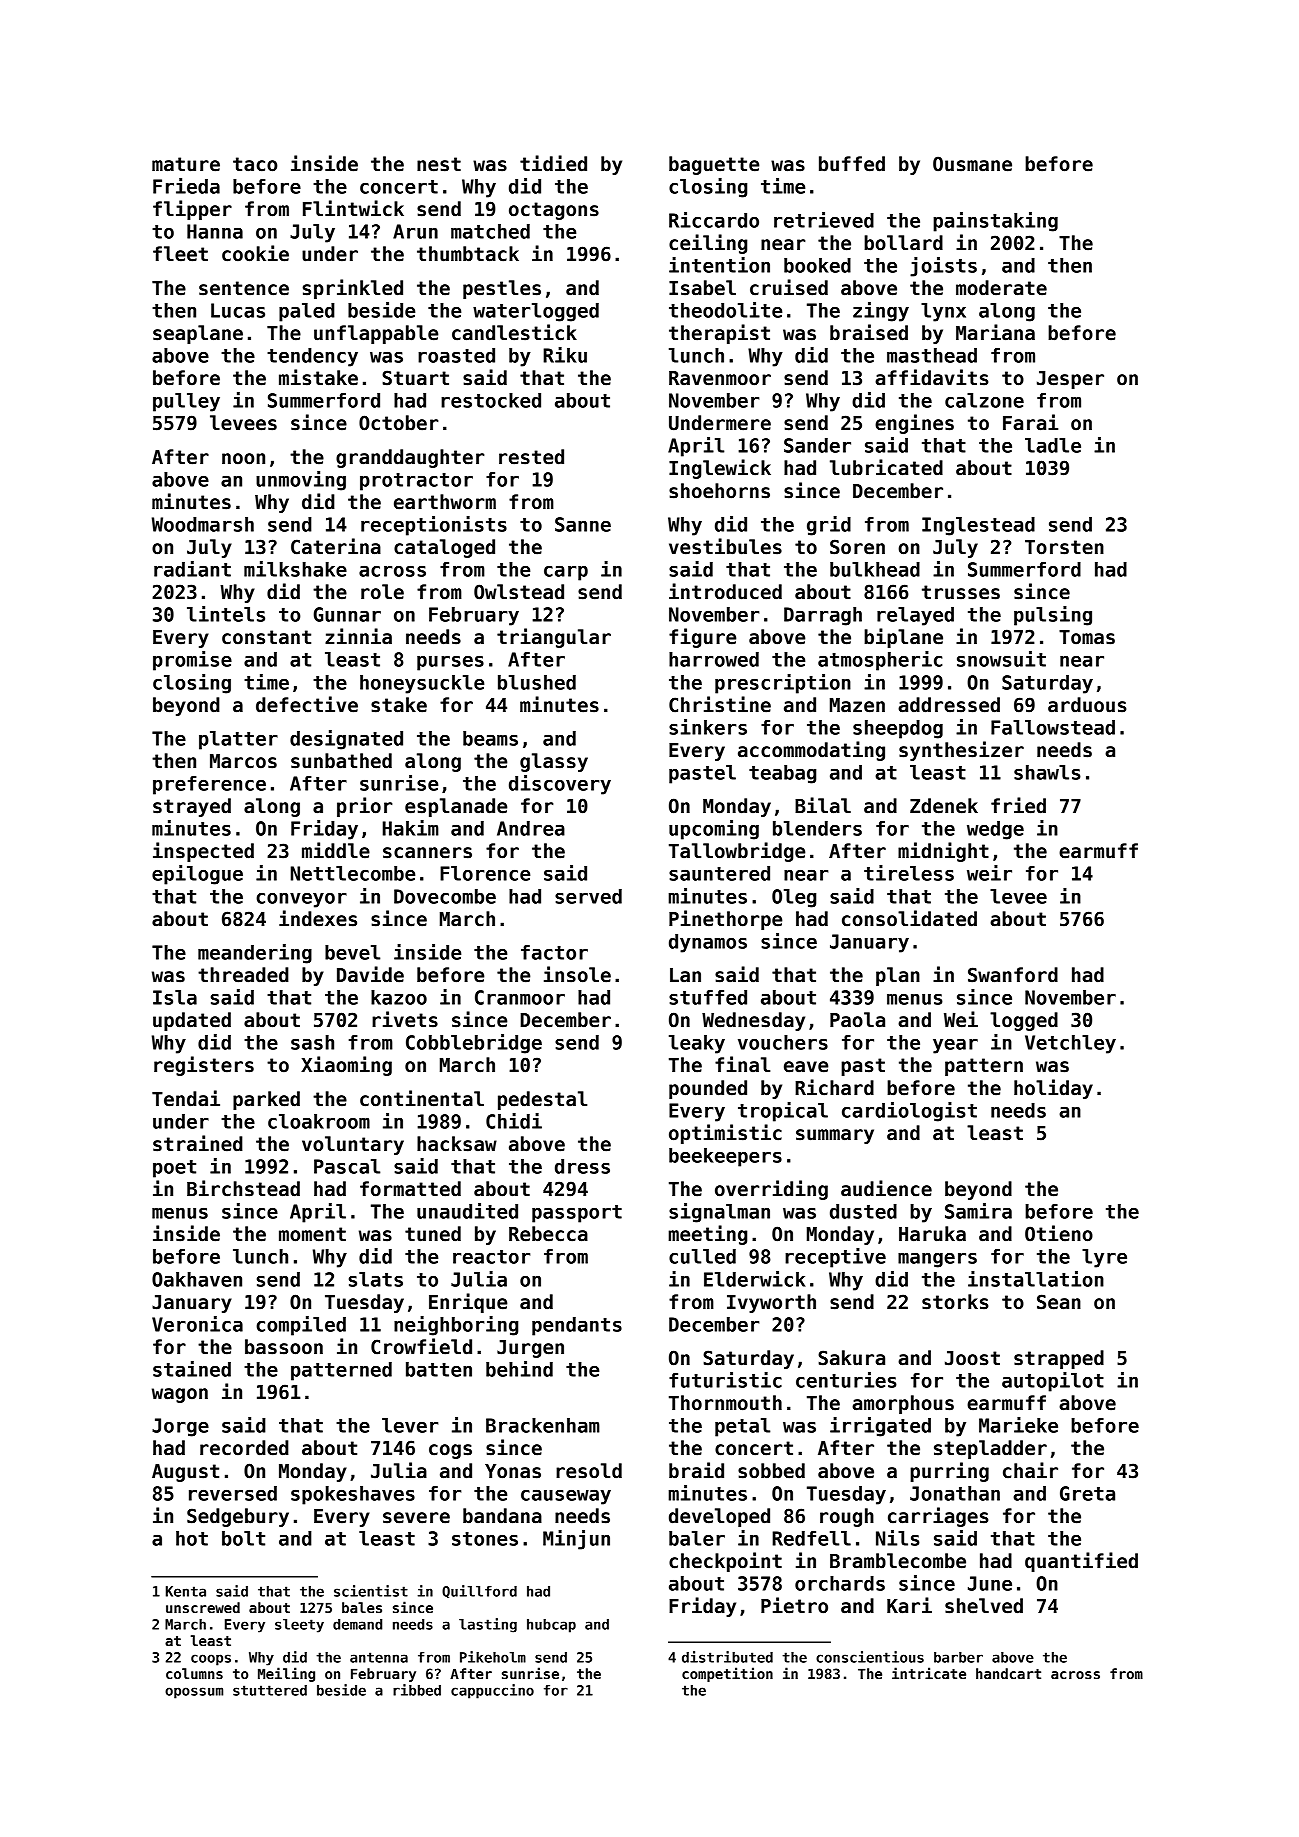 This document has width=1299, height=1837. I want to click on stuttered, so click(270, 1690).
